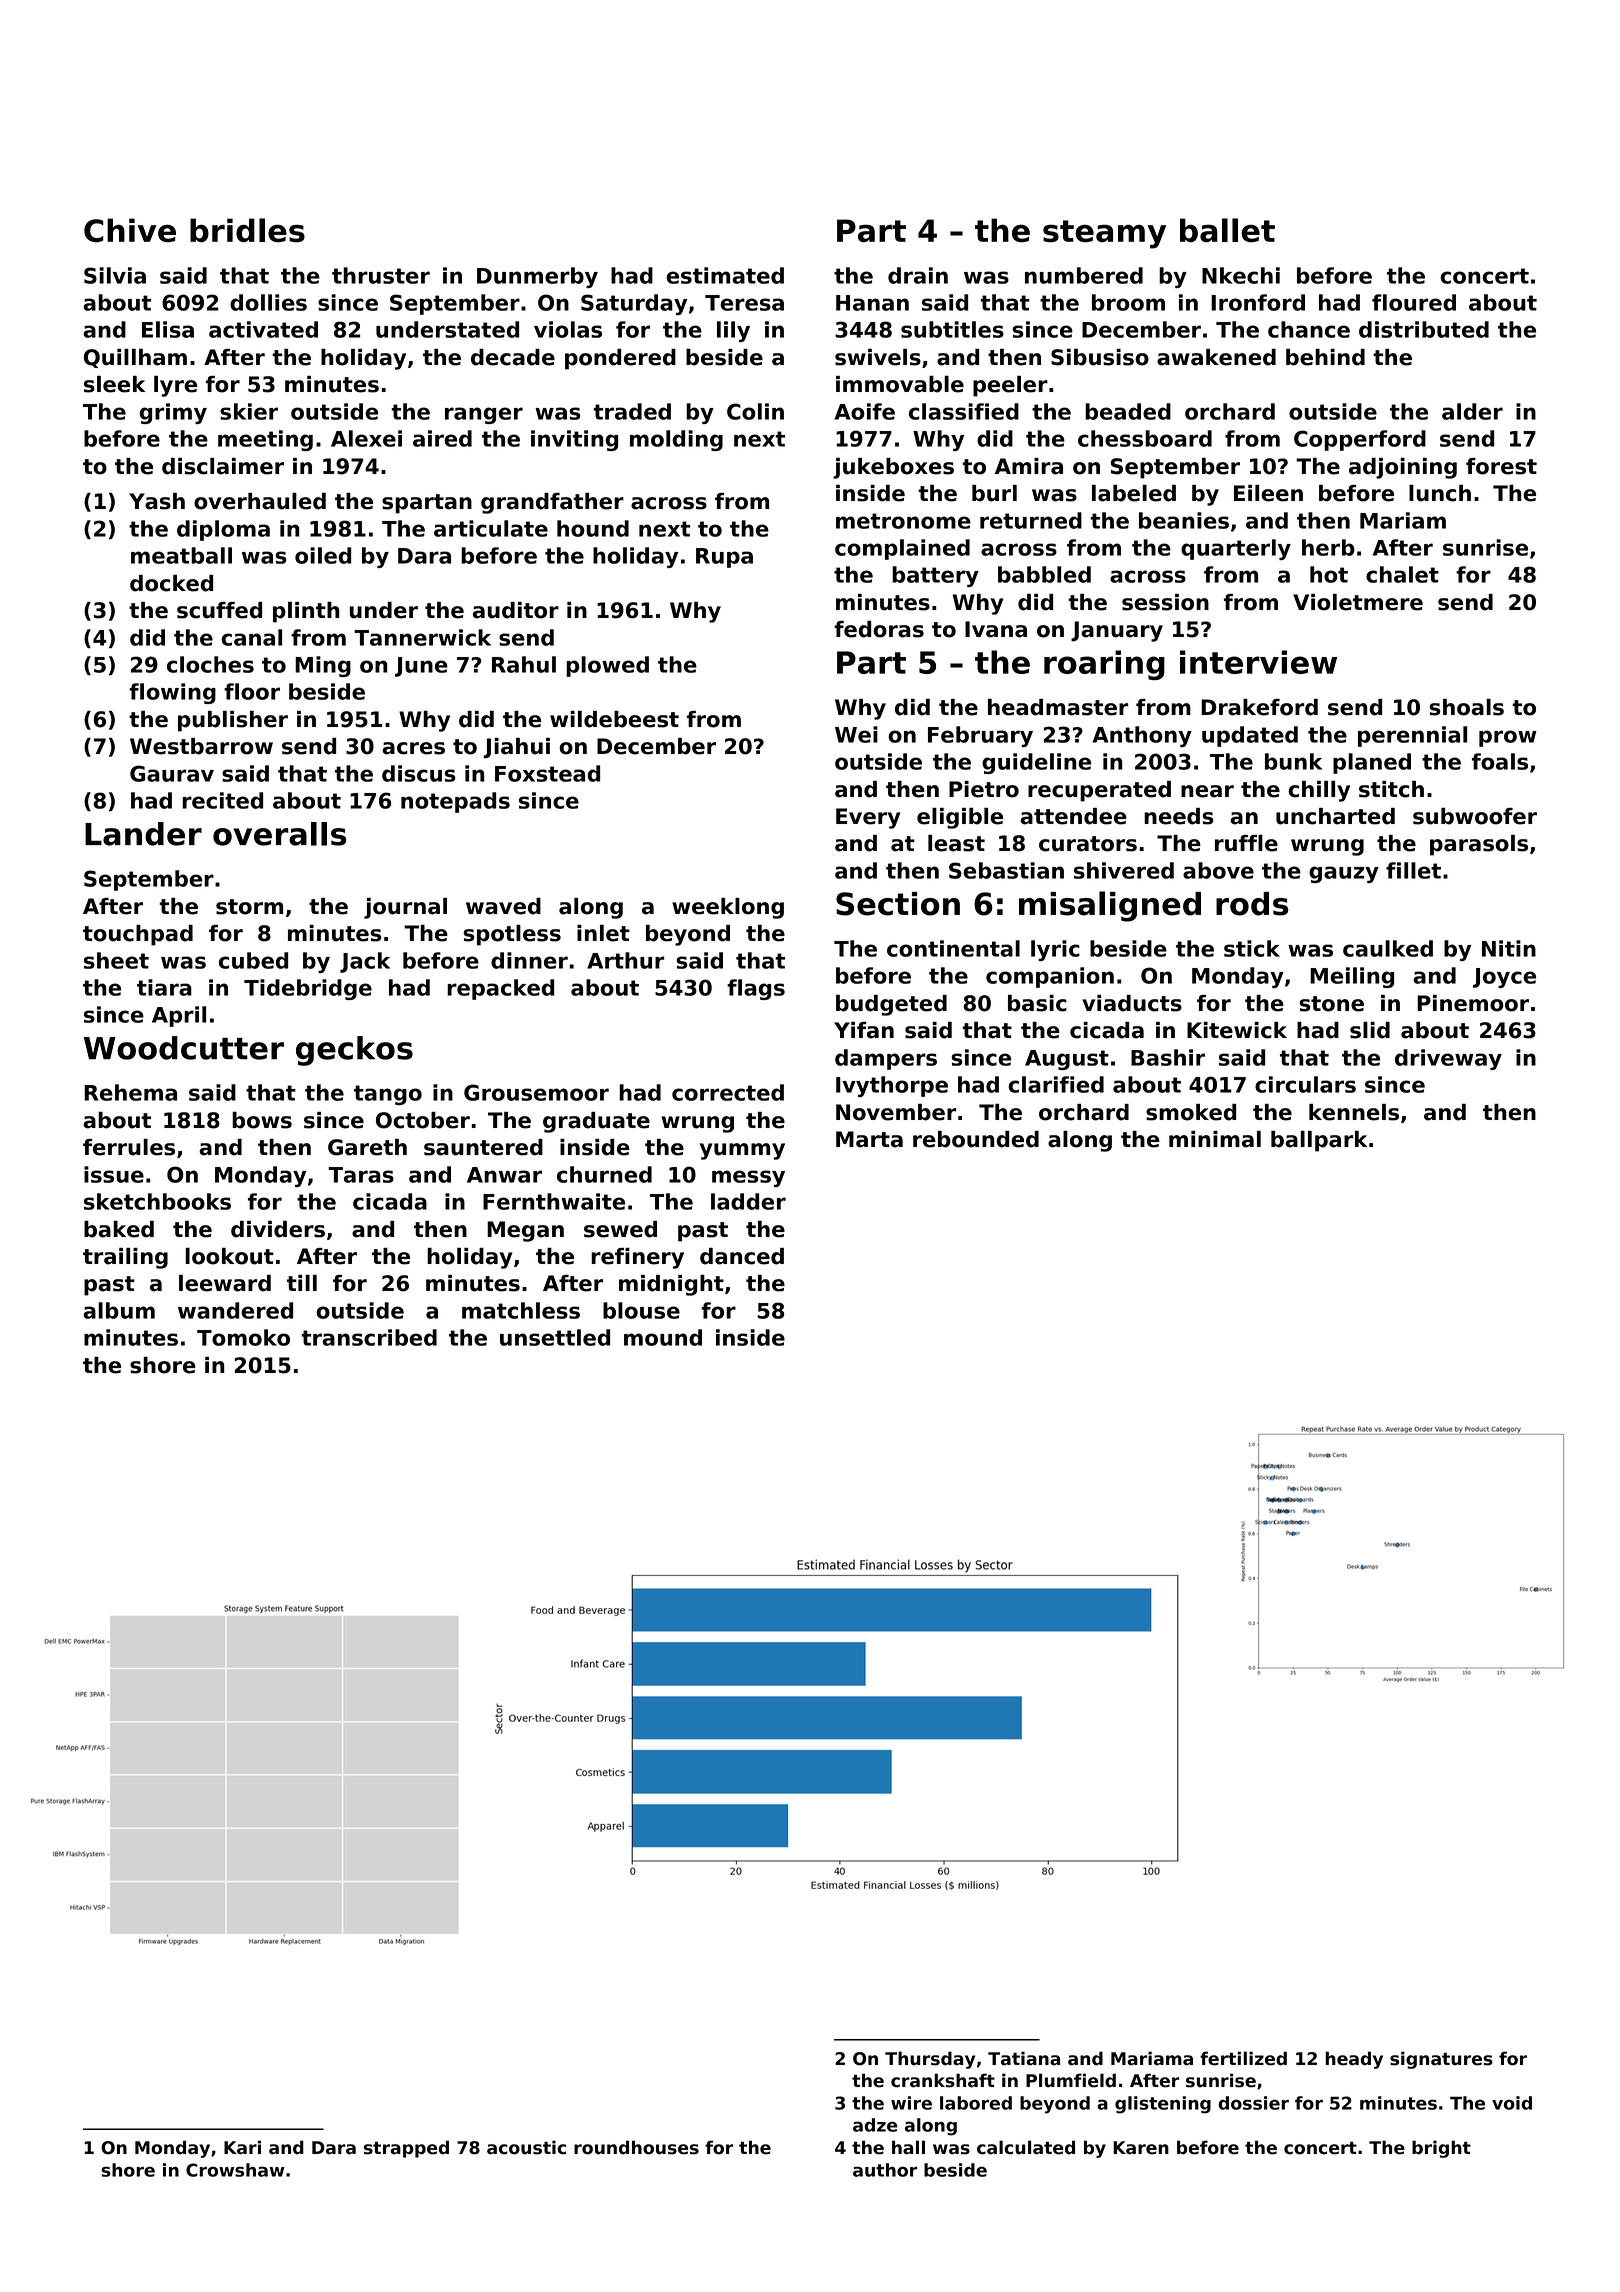 This screenshot has width=1620, height=2292. What do you see at coordinates (406, 2149) in the screenshot?
I see `strapped` at bounding box center [406, 2149].
